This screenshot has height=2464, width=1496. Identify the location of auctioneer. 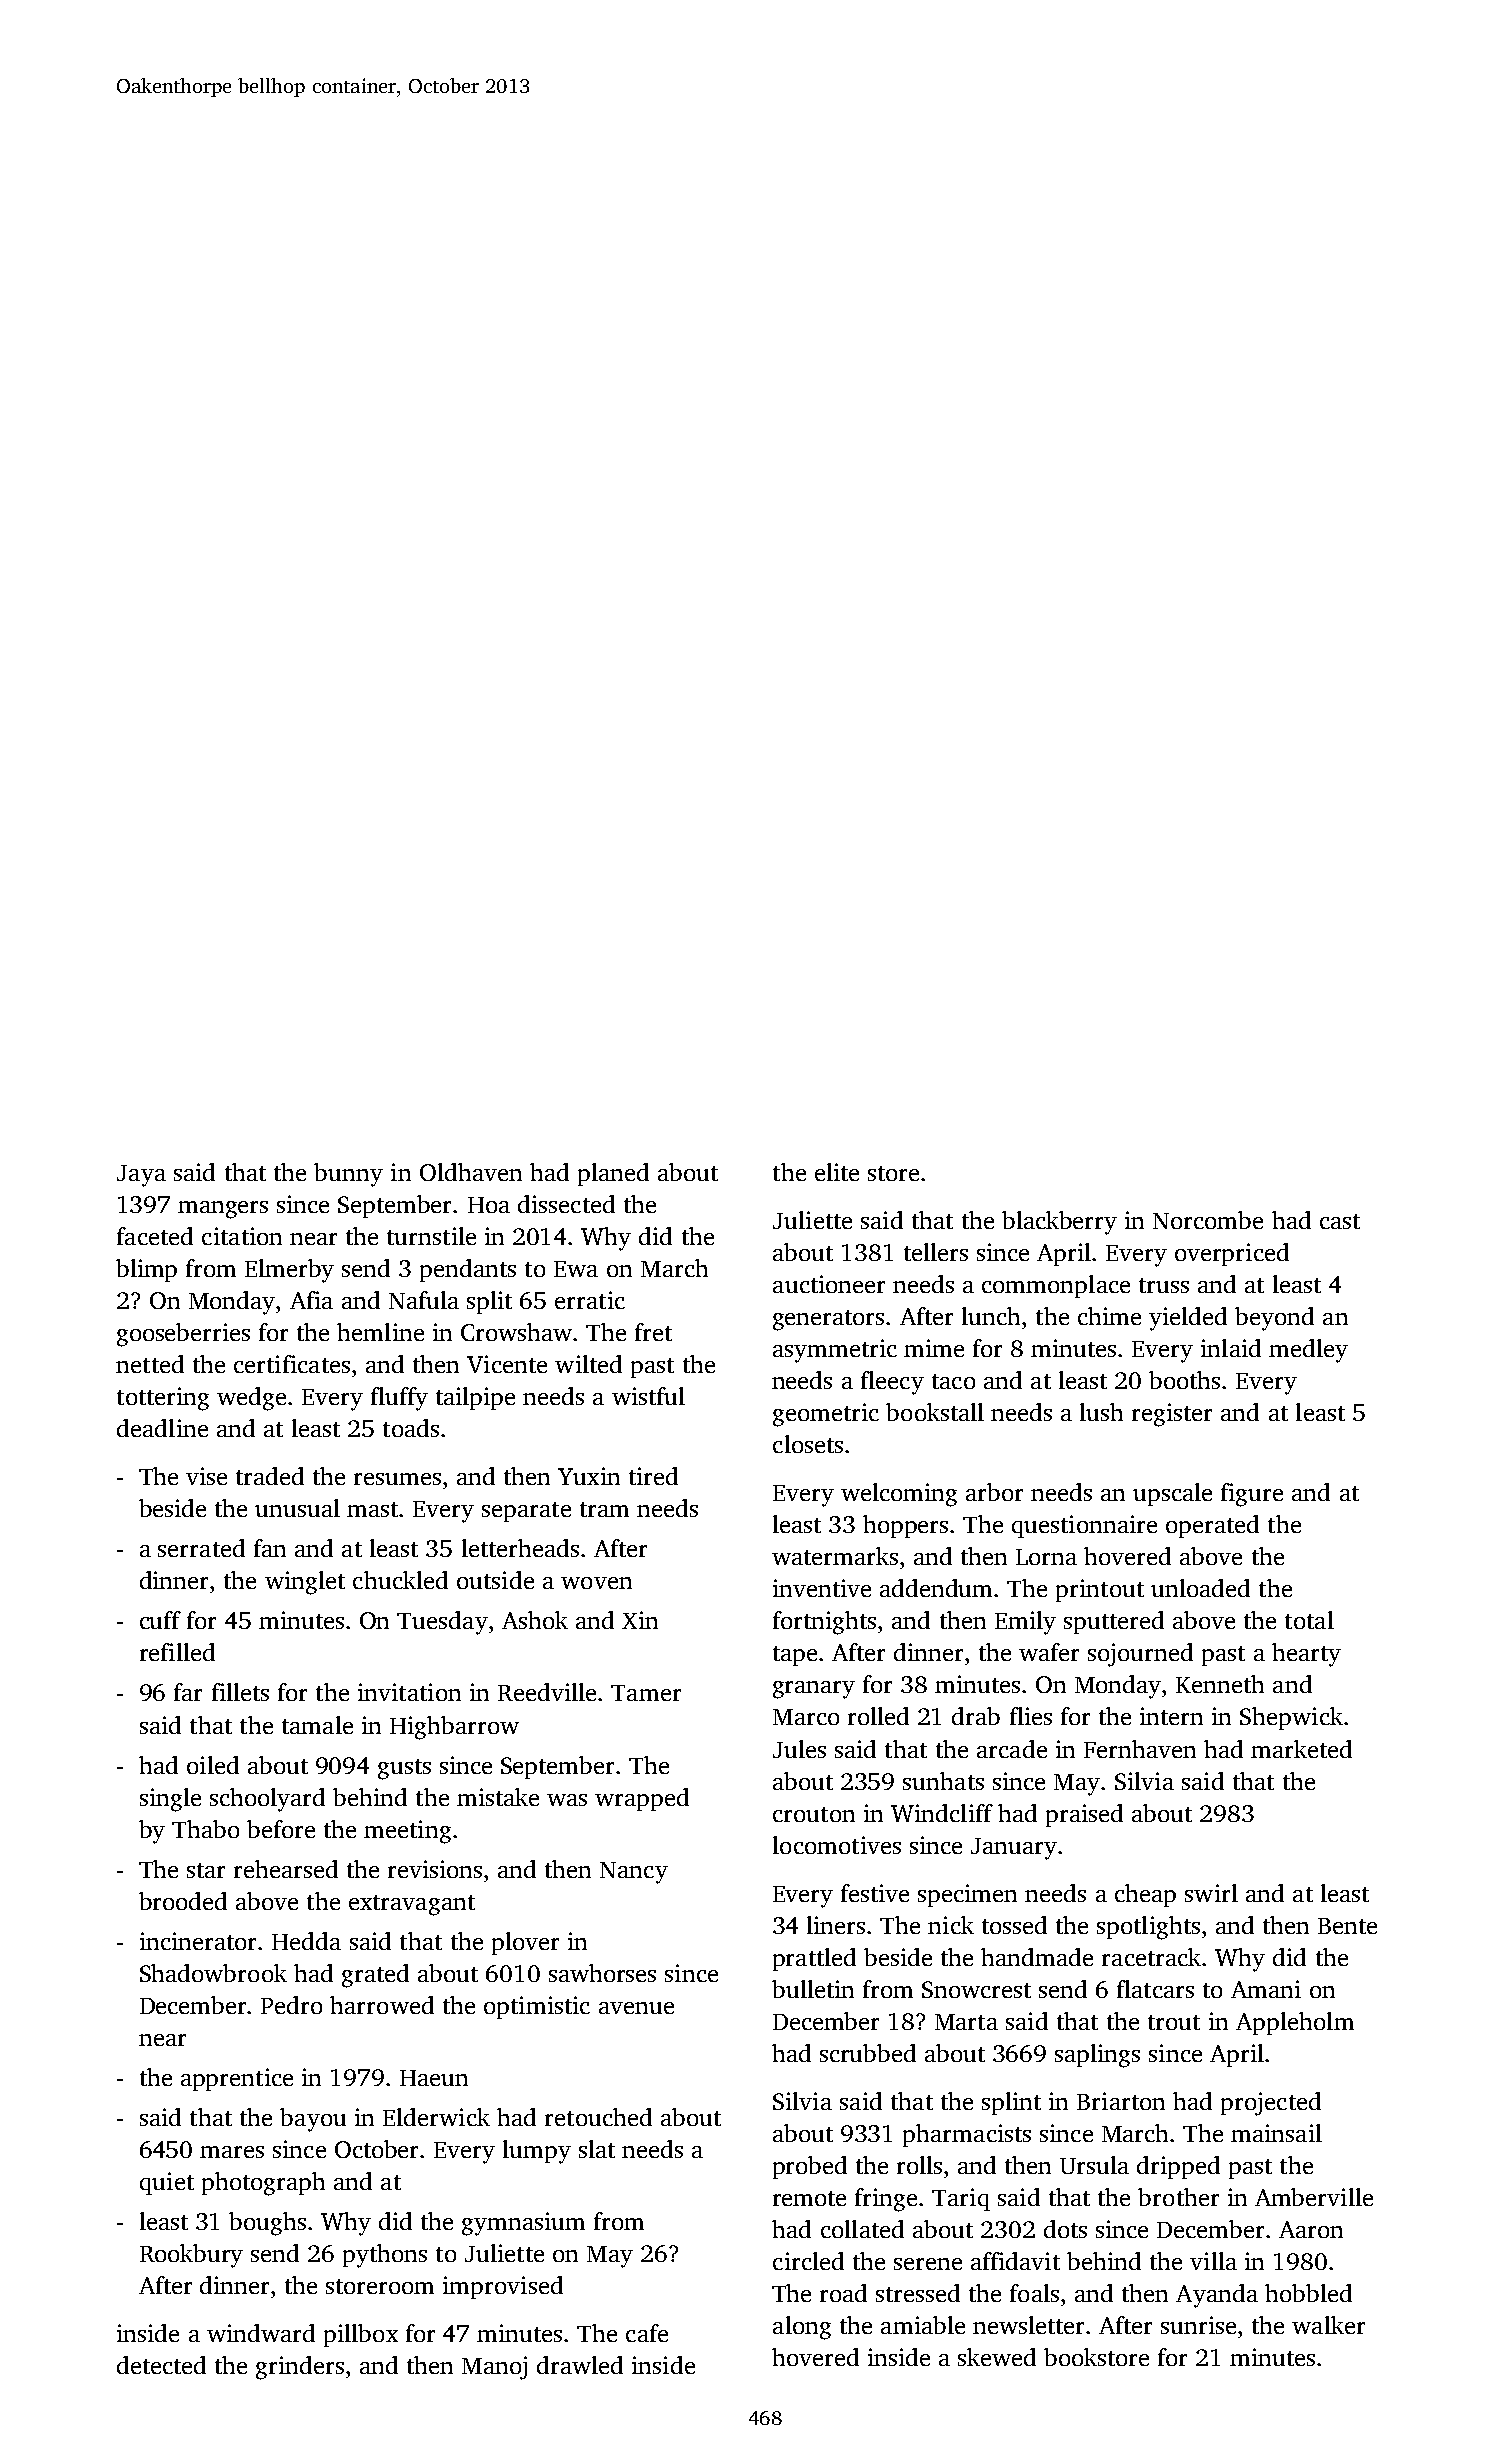
(829, 1284).
